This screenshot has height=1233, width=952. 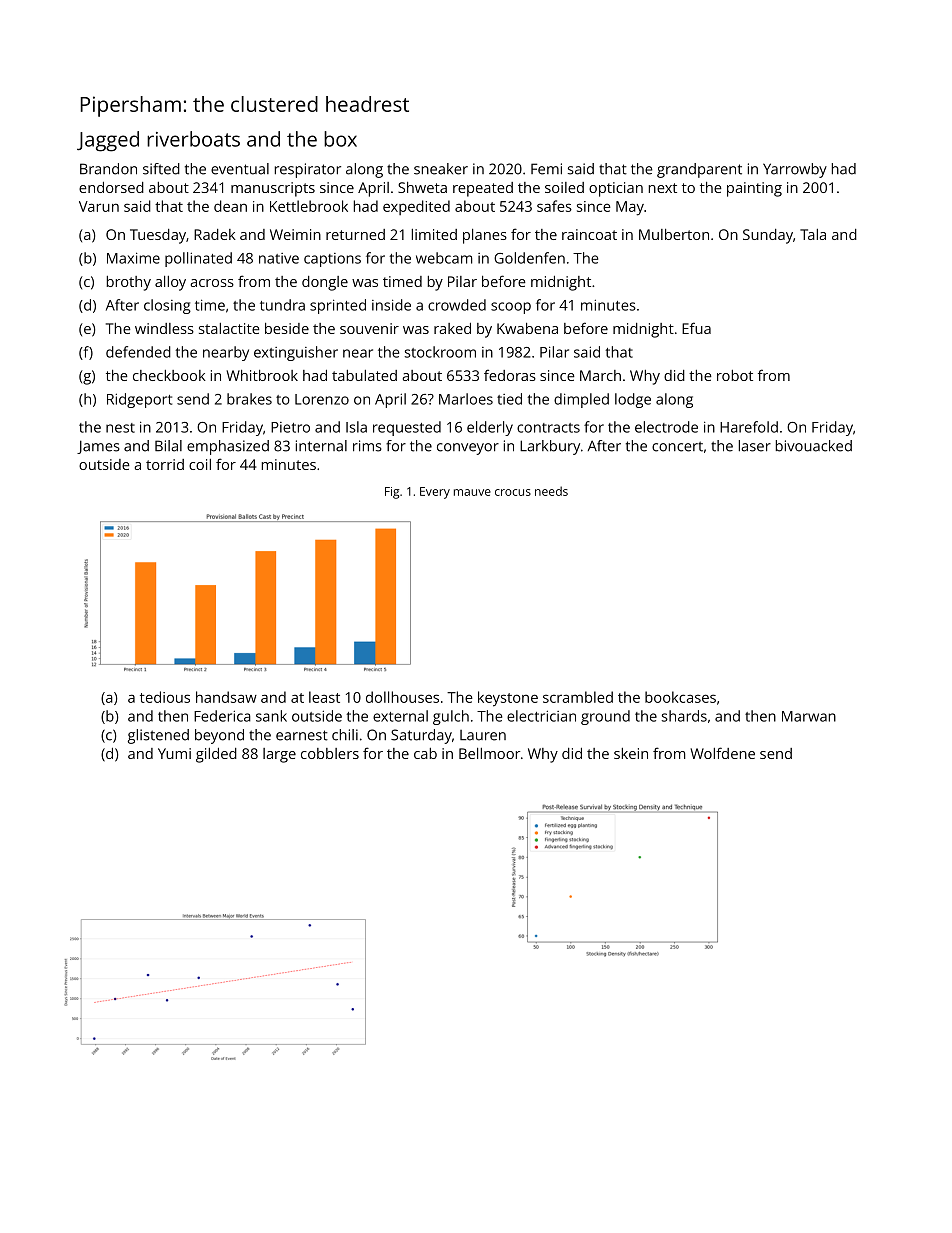 I want to click on Wolfdene, so click(x=722, y=753).
